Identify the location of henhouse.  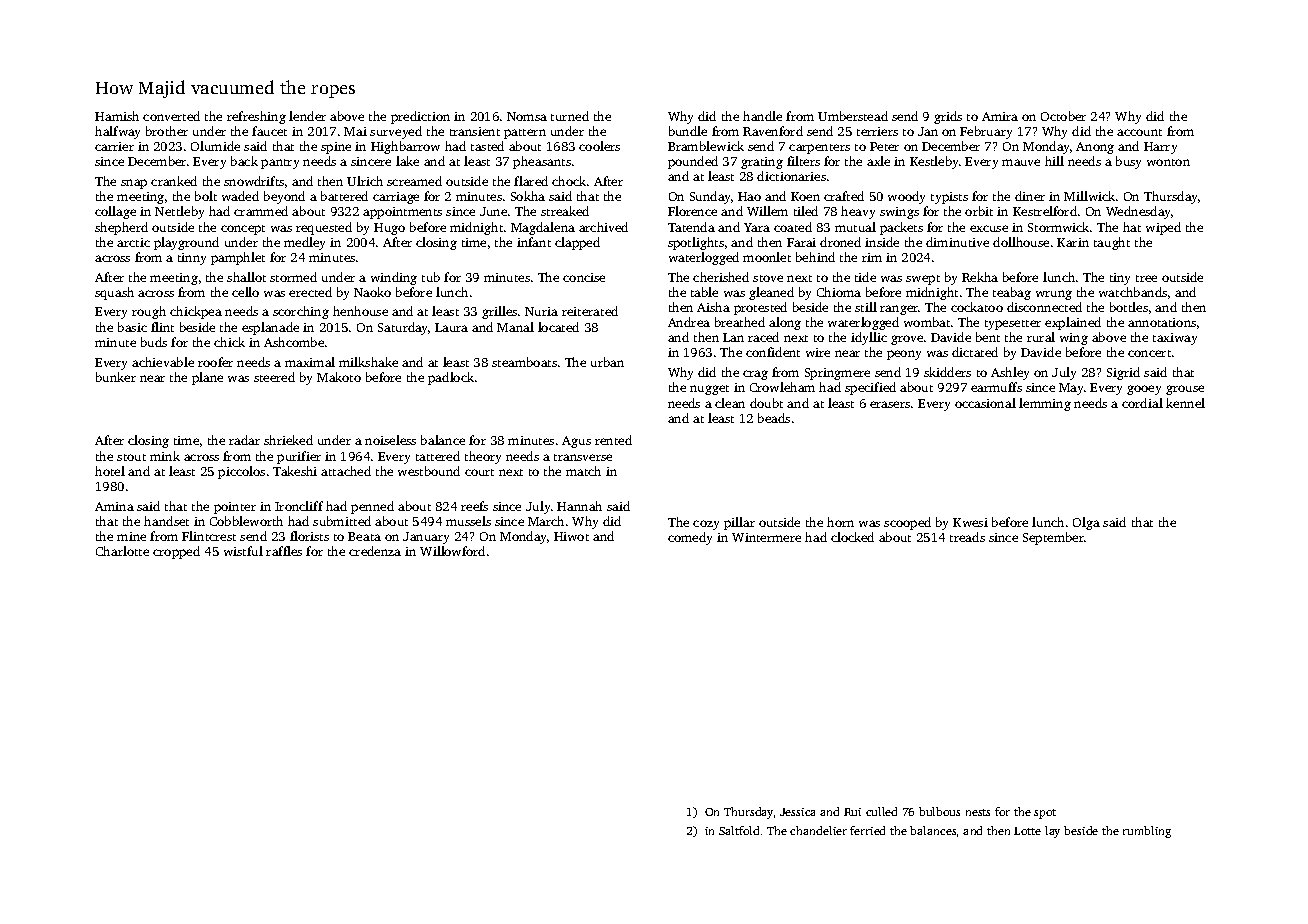
(360, 311).
